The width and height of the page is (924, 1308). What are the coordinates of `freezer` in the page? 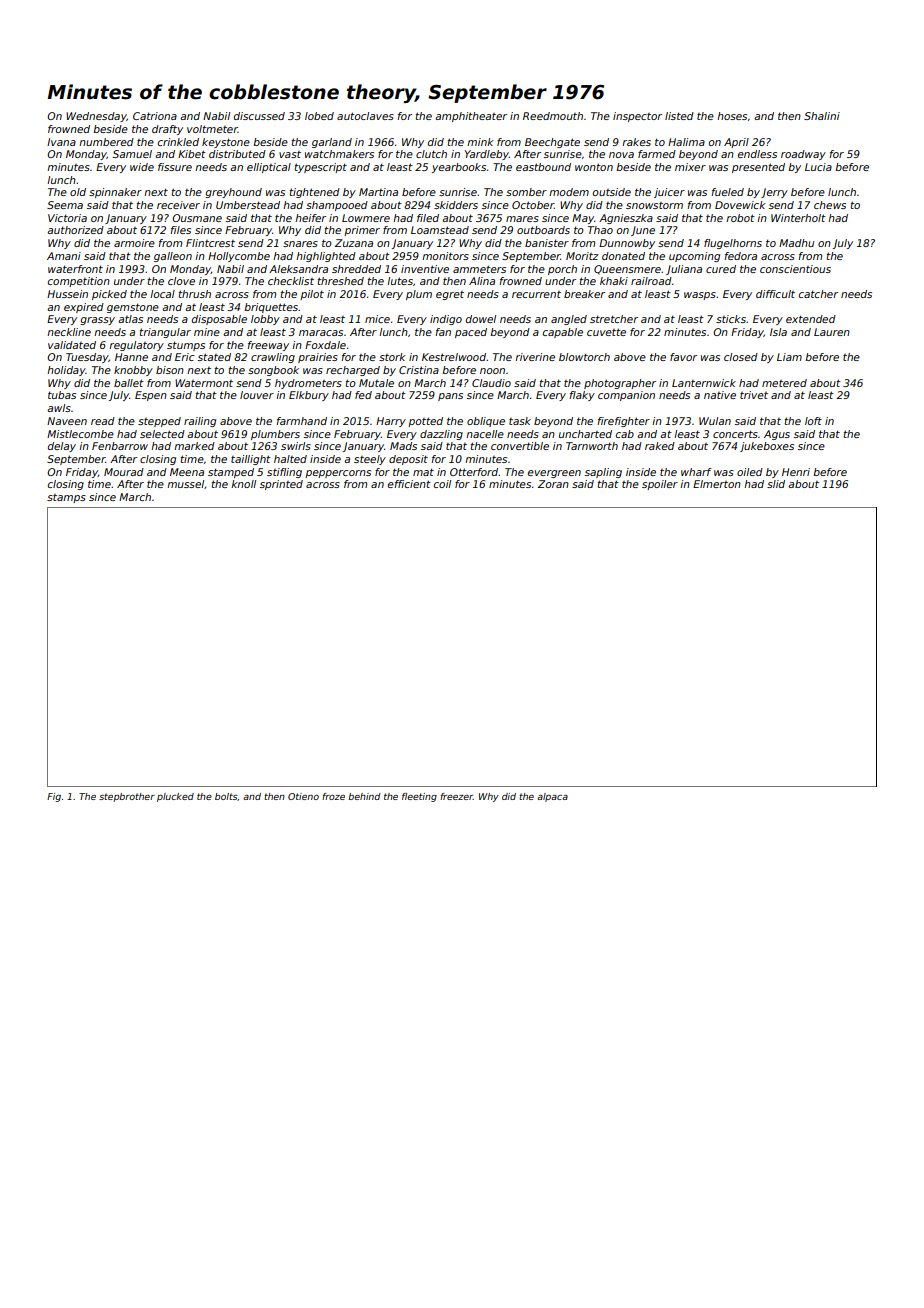 It's located at (456, 796).
